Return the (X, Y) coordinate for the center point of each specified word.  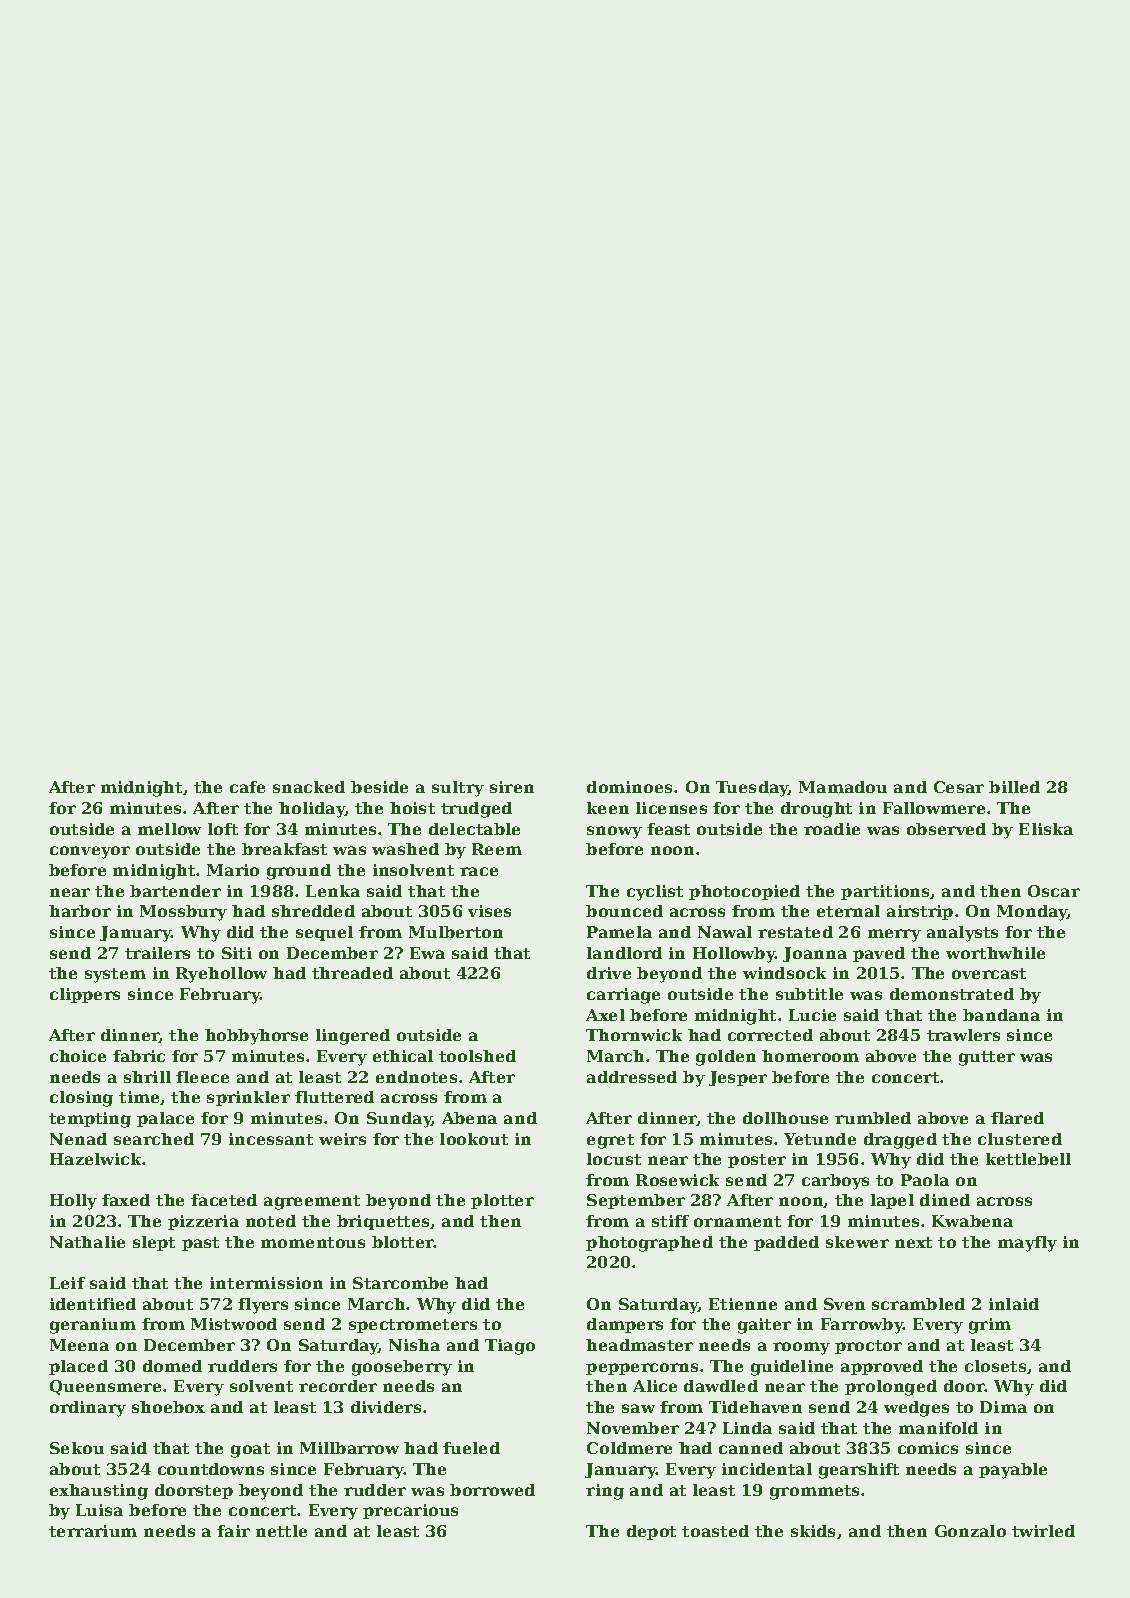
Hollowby (734, 955)
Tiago (510, 1347)
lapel (892, 1201)
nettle (281, 1531)
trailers (157, 953)
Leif (67, 1283)
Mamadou (843, 787)
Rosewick (677, 1180)
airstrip (920, 912)
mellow (169, 829)
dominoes (629, 787)
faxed (126, 1200)
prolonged (891, 1388)
